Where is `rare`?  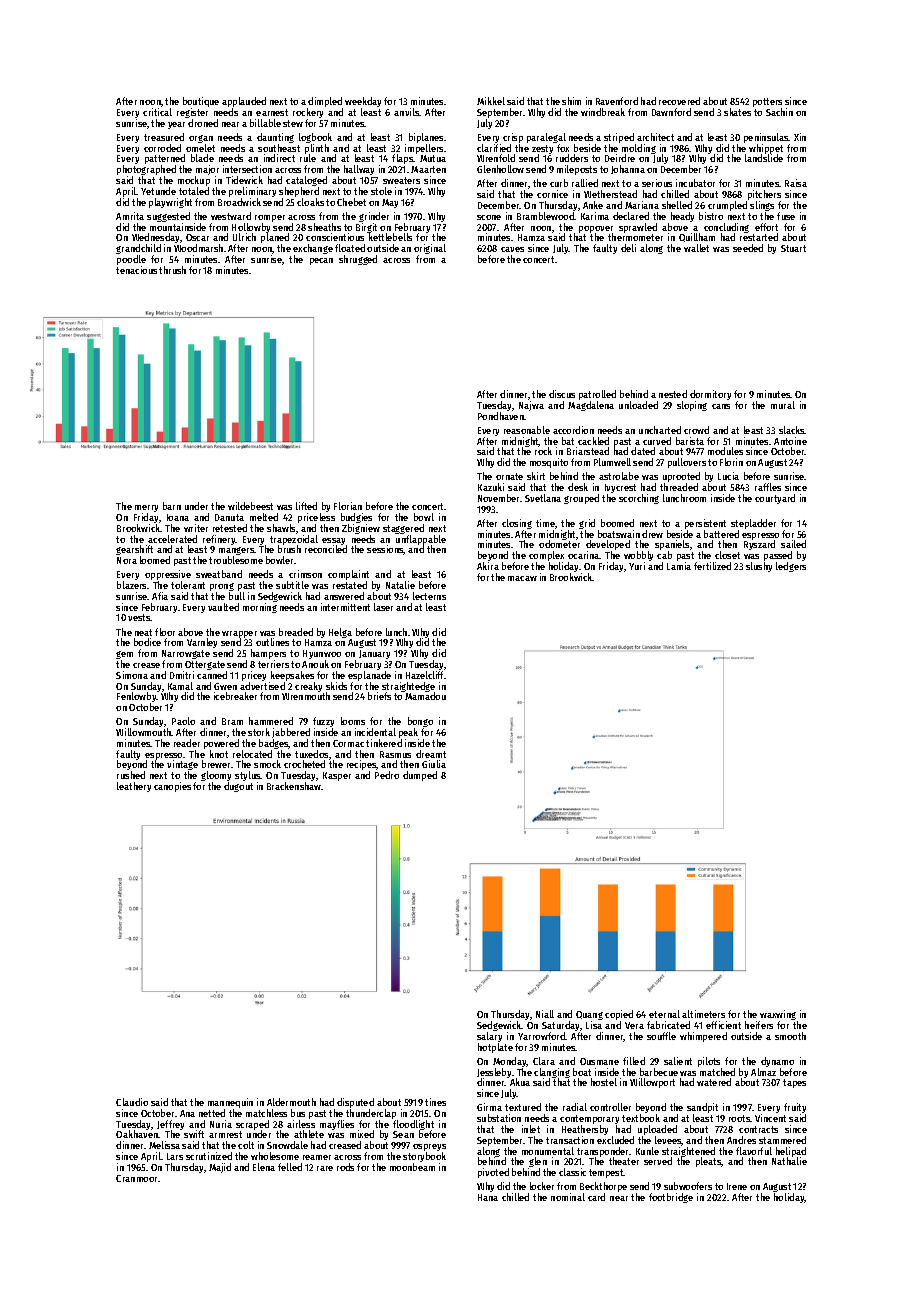
rare is located at coordinates (325, 1168).
